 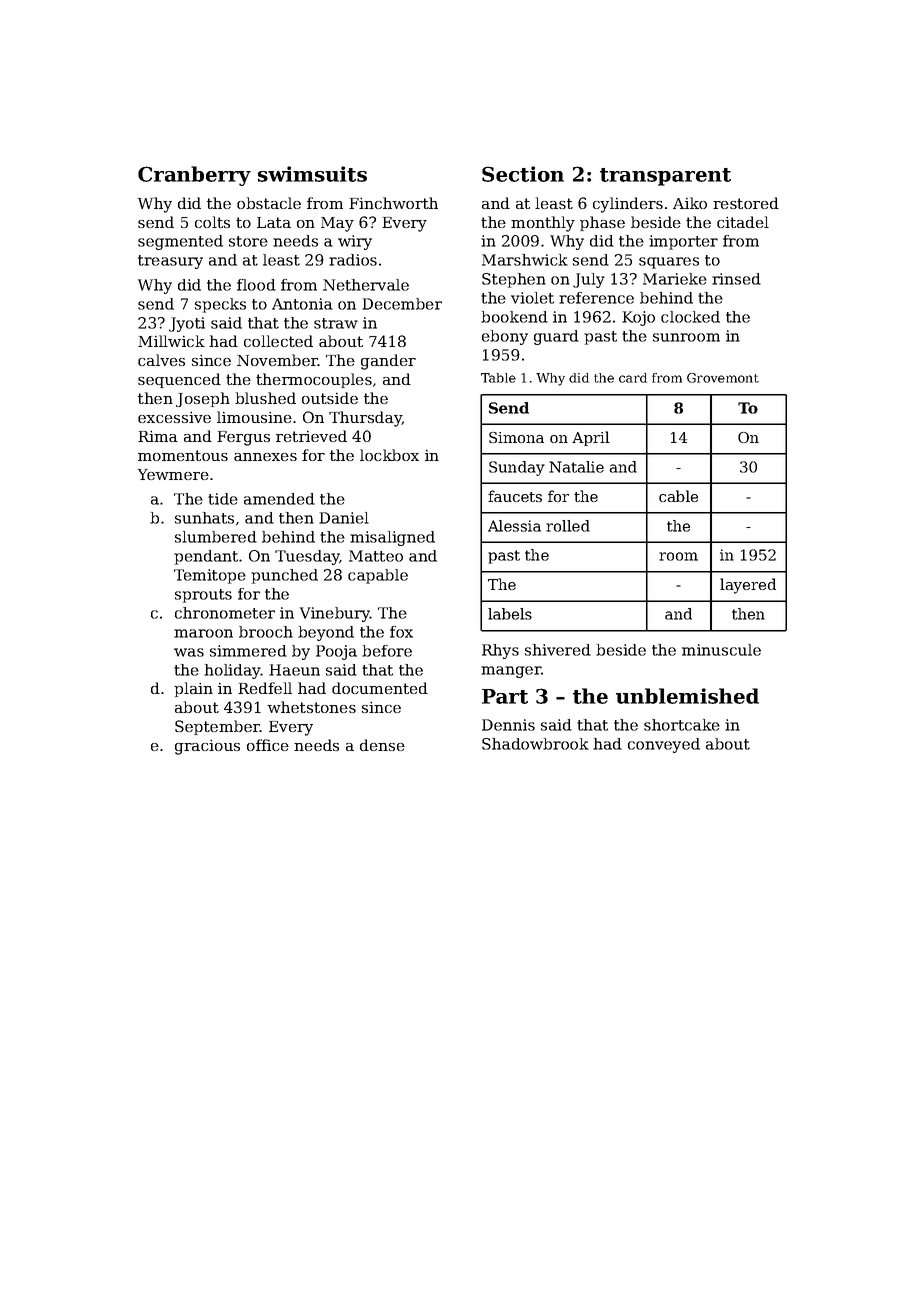 I want to click on labels, so click(x=510, y=614).
